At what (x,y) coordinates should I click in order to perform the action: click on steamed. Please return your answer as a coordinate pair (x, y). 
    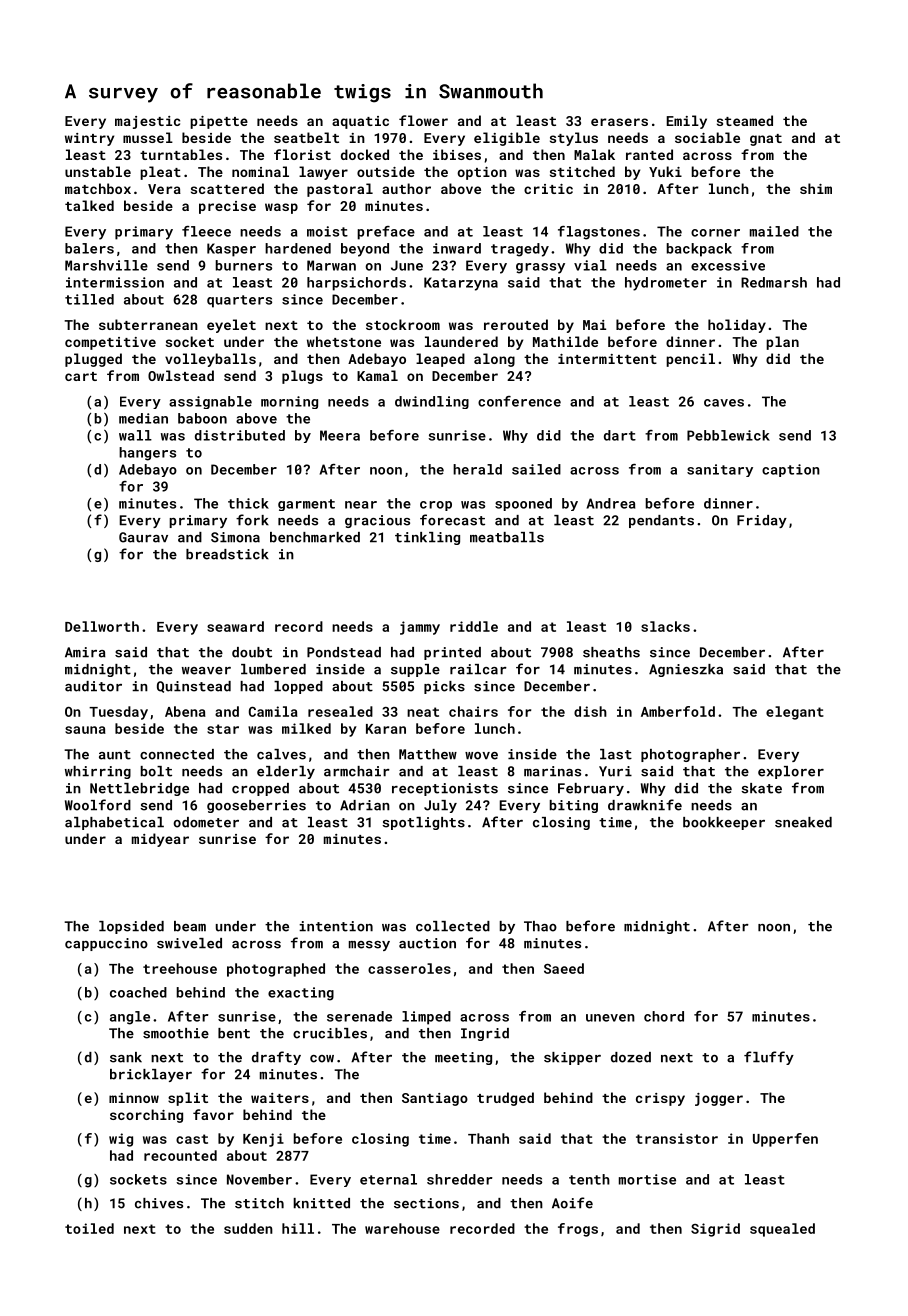
    Looking at the image, I should click on (745, 120).
